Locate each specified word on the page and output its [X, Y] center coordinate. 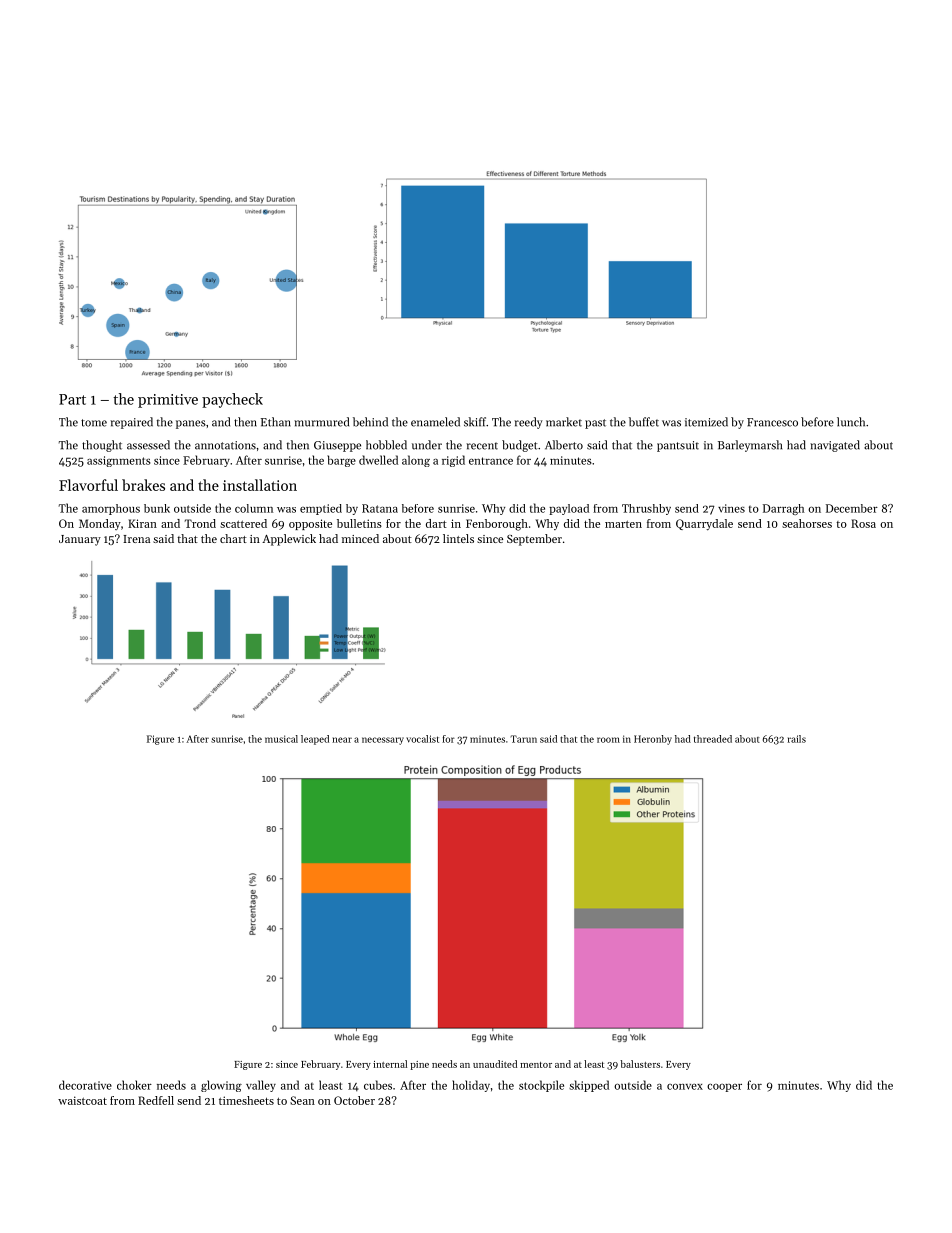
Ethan [276, 422]
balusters [640, 1064]
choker [134, 1085]
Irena [136, 539]
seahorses [807, 523]
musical [281, 739]
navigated [835, 446]
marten [623, 524]
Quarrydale [704, 525]
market [564, 422]
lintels [458, 538]
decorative [85, 1085]
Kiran [142, 523]
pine [419, 1065]
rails [797, 739]
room [608, 740]
